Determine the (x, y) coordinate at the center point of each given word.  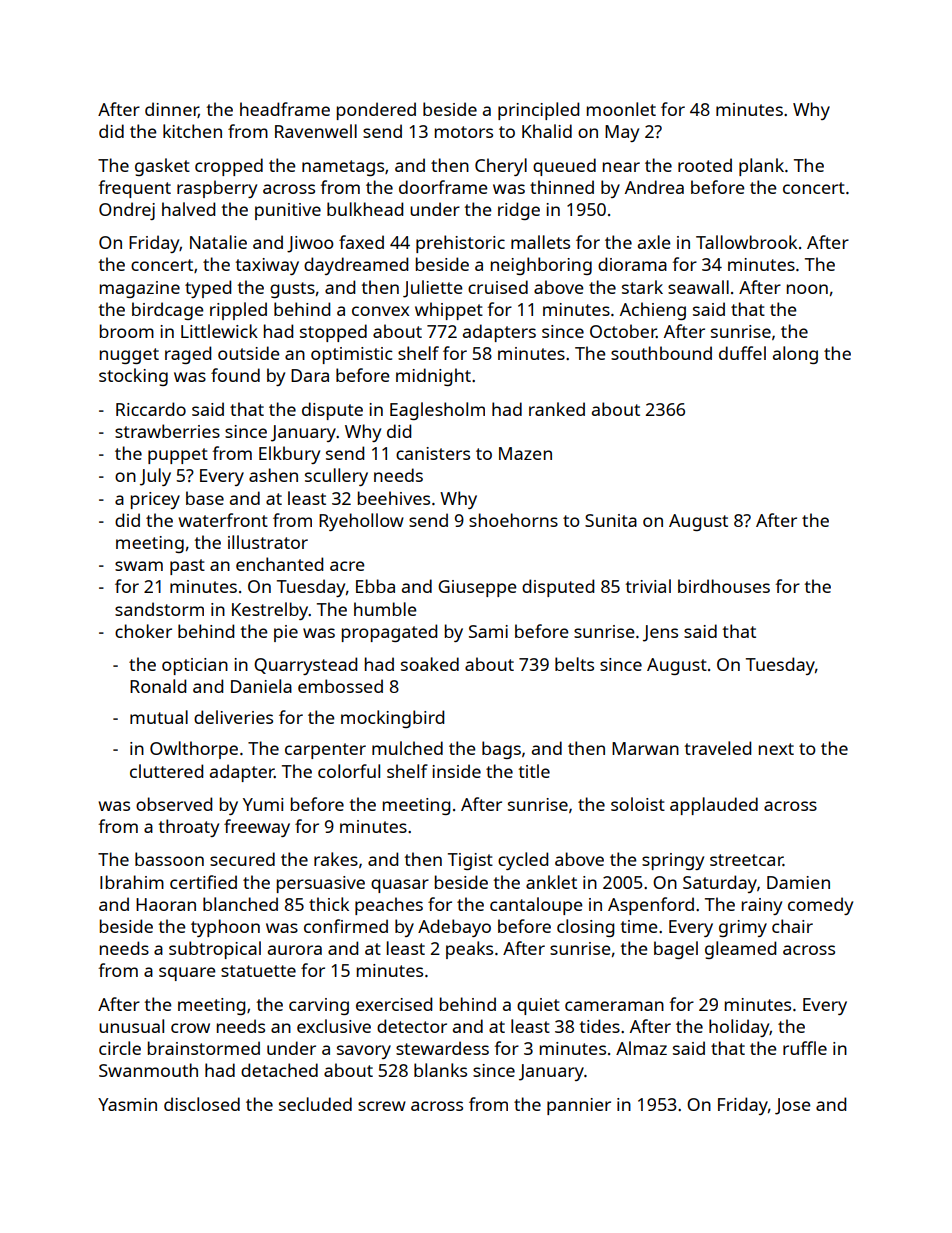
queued (564, 167)
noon (807, 289)
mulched (407, 748)
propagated (389, 633)
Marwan (645, 748)
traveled (717, 748)
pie (286, 633)
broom (127, 331)
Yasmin (127, 1104)
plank (761, 167)
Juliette (433, 289)
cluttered (166, 771)
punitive (288, 211)
